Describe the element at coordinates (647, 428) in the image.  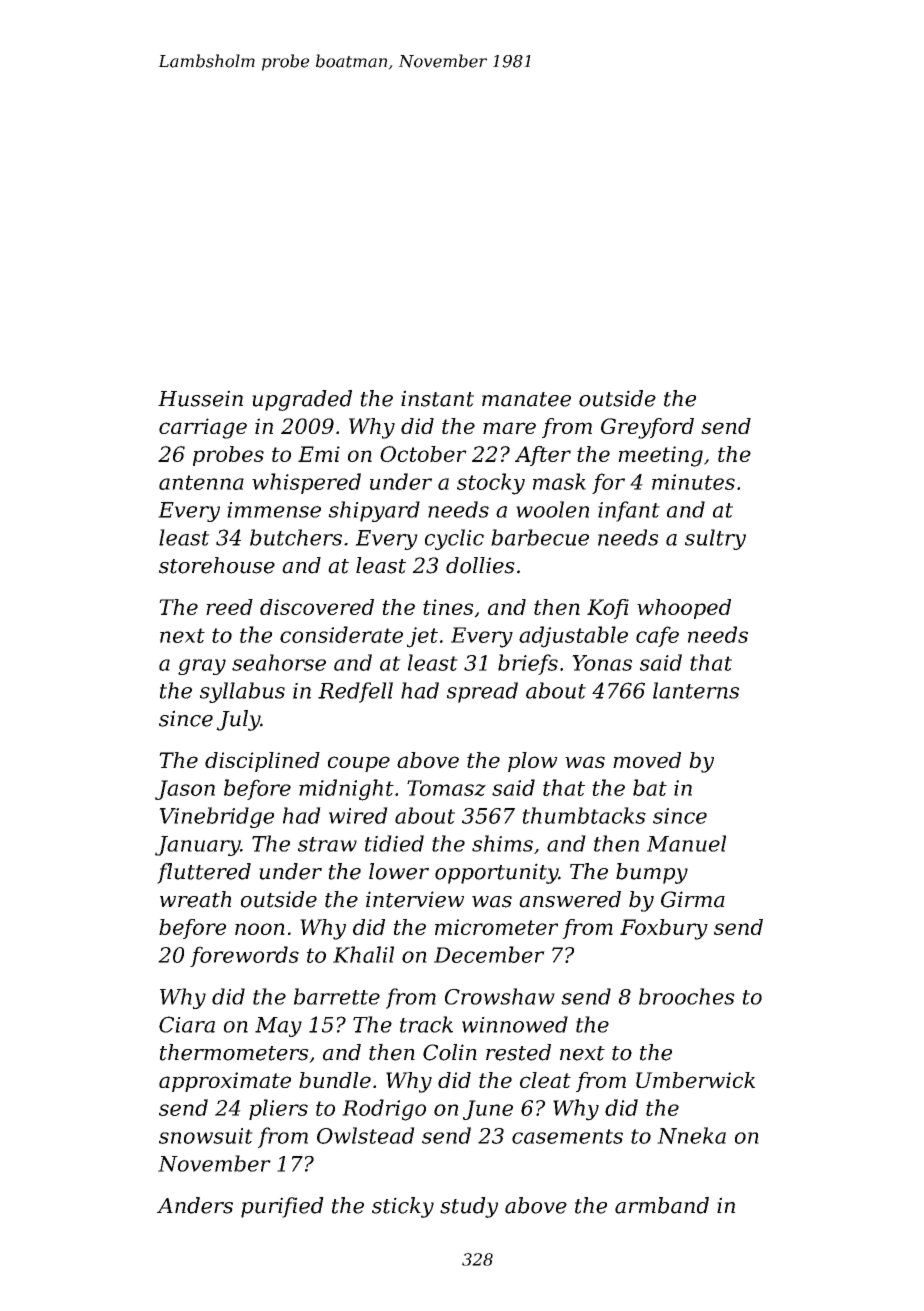
I see `Greyford` at that location.
